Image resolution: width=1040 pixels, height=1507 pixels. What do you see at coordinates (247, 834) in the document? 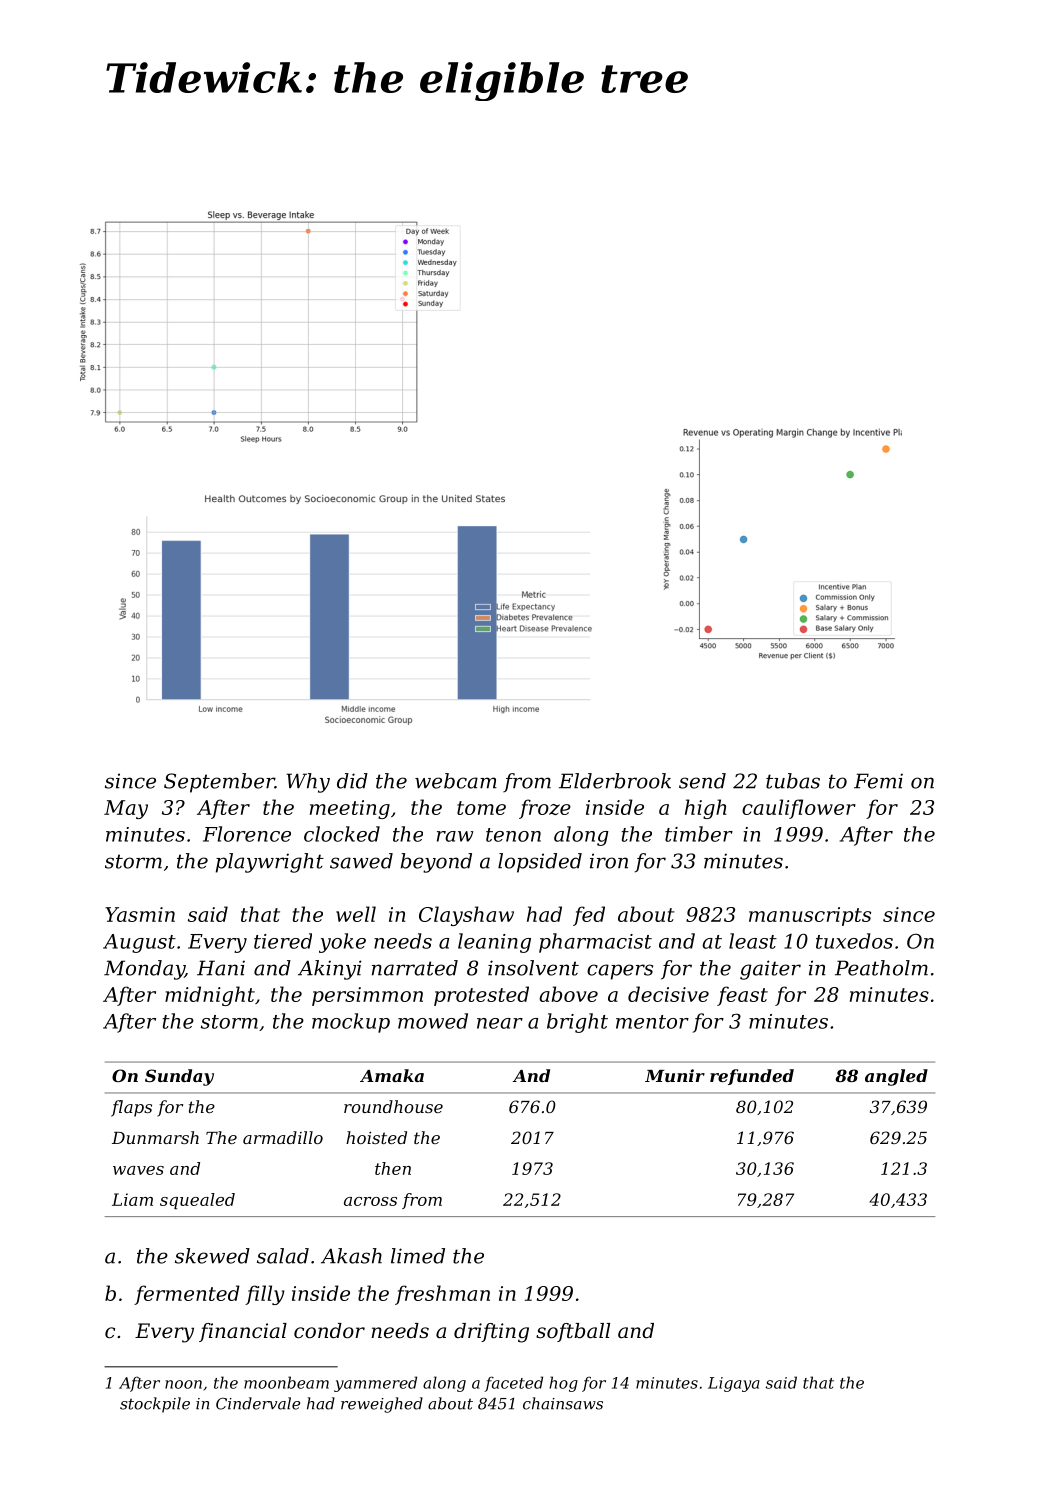
I see `Florence` at bounding box center [247, 834].
